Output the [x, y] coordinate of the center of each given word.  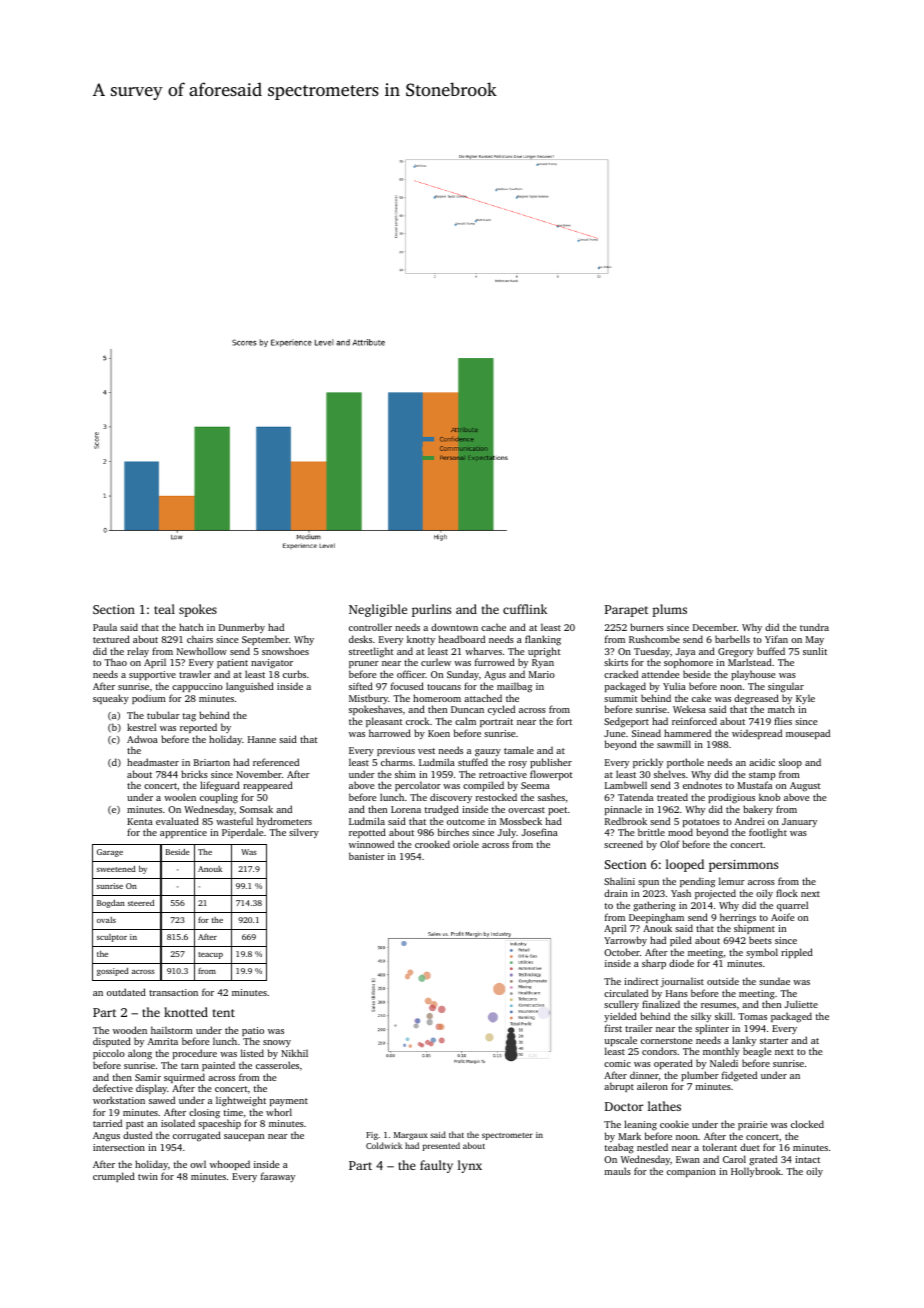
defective [113, 1088]
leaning [640, 1125]
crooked [432, 844]
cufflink [525, 609]
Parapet [626, 611]
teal [164, 609]
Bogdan [111, 904]
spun [648, 883]
